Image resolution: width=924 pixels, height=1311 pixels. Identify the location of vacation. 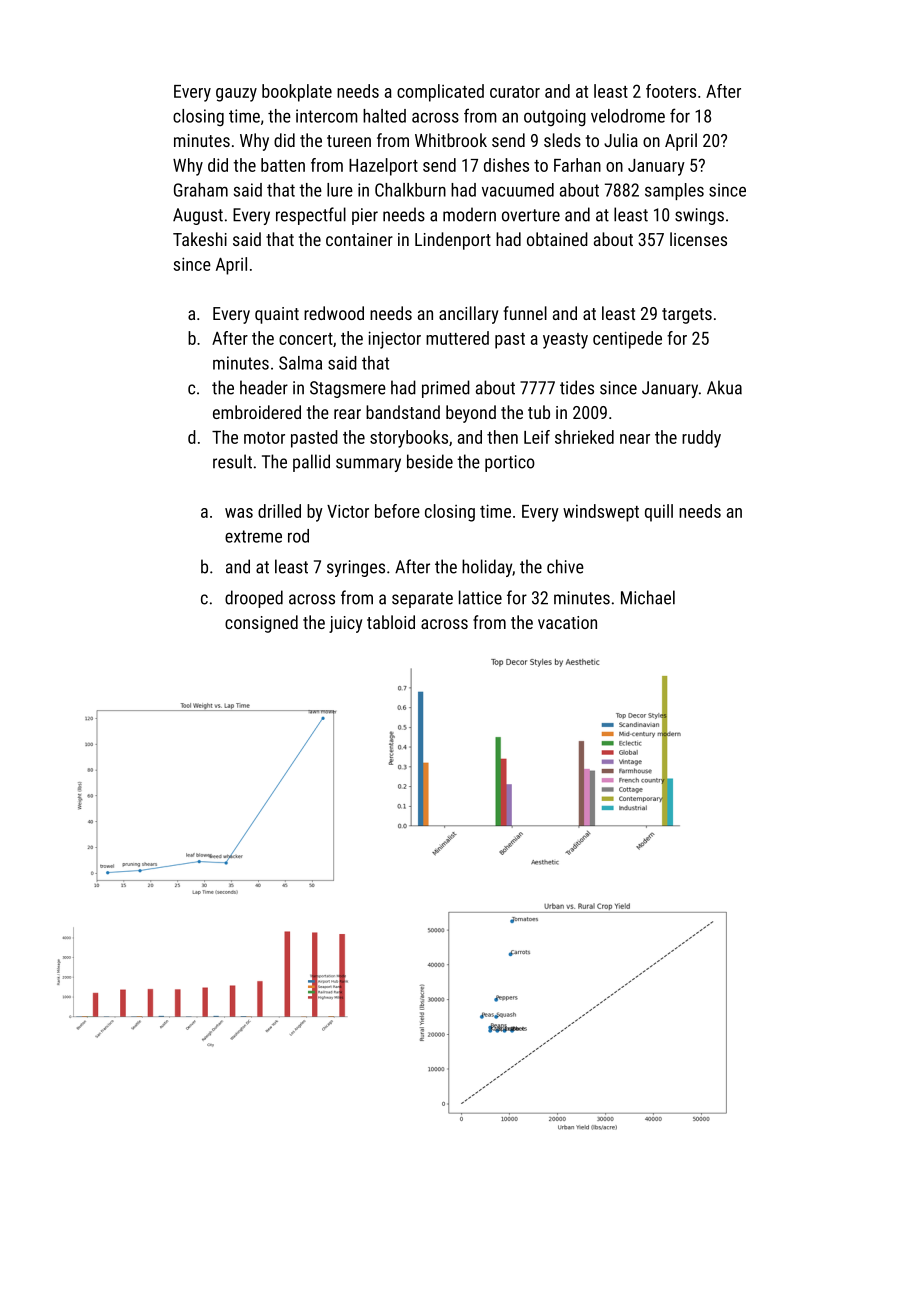
(567, 622).
